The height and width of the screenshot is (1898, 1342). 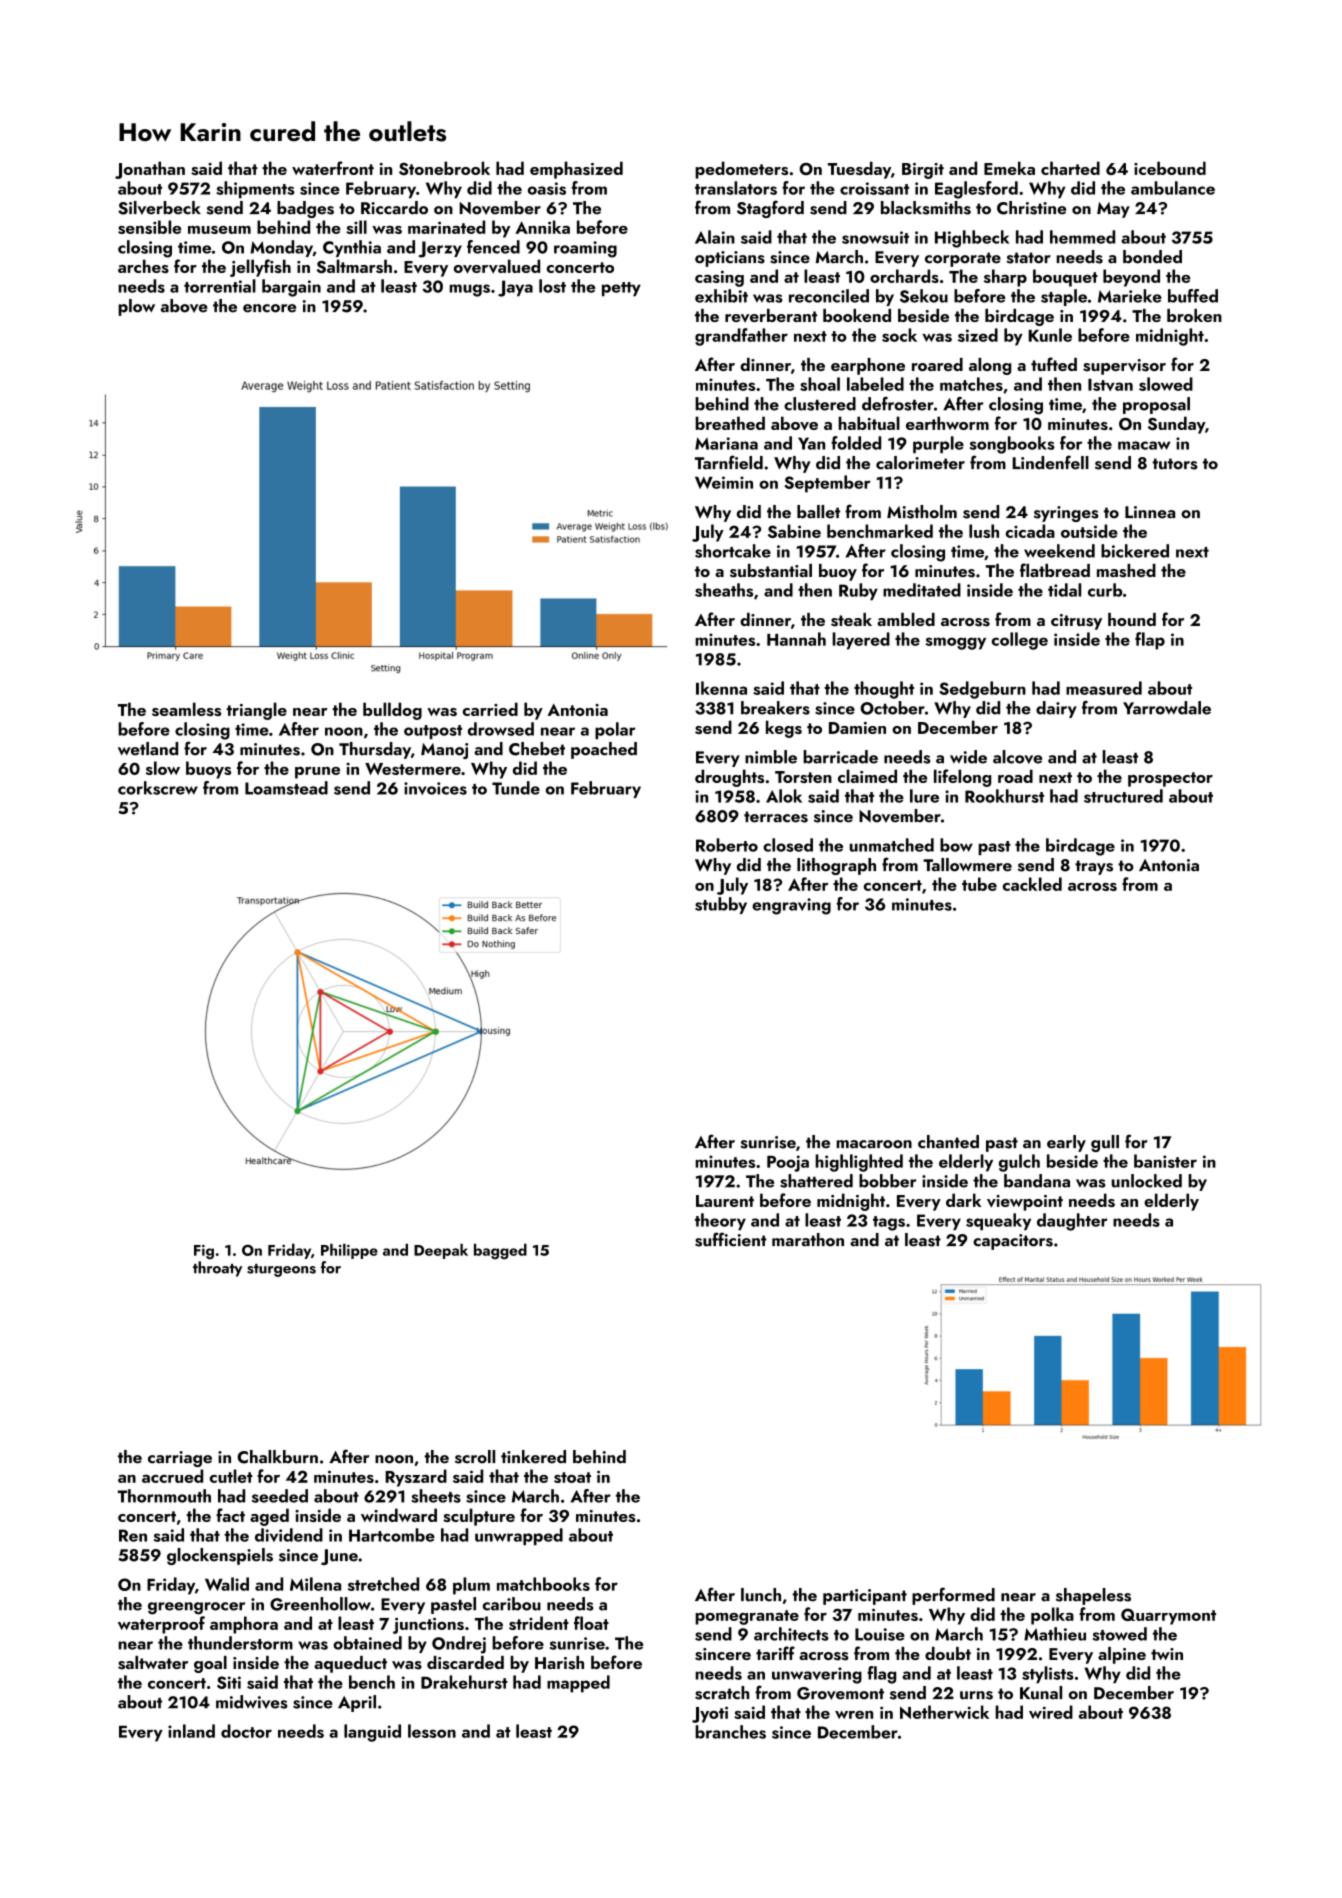 I want to click on pedometers, so click(x=741, y=170).
